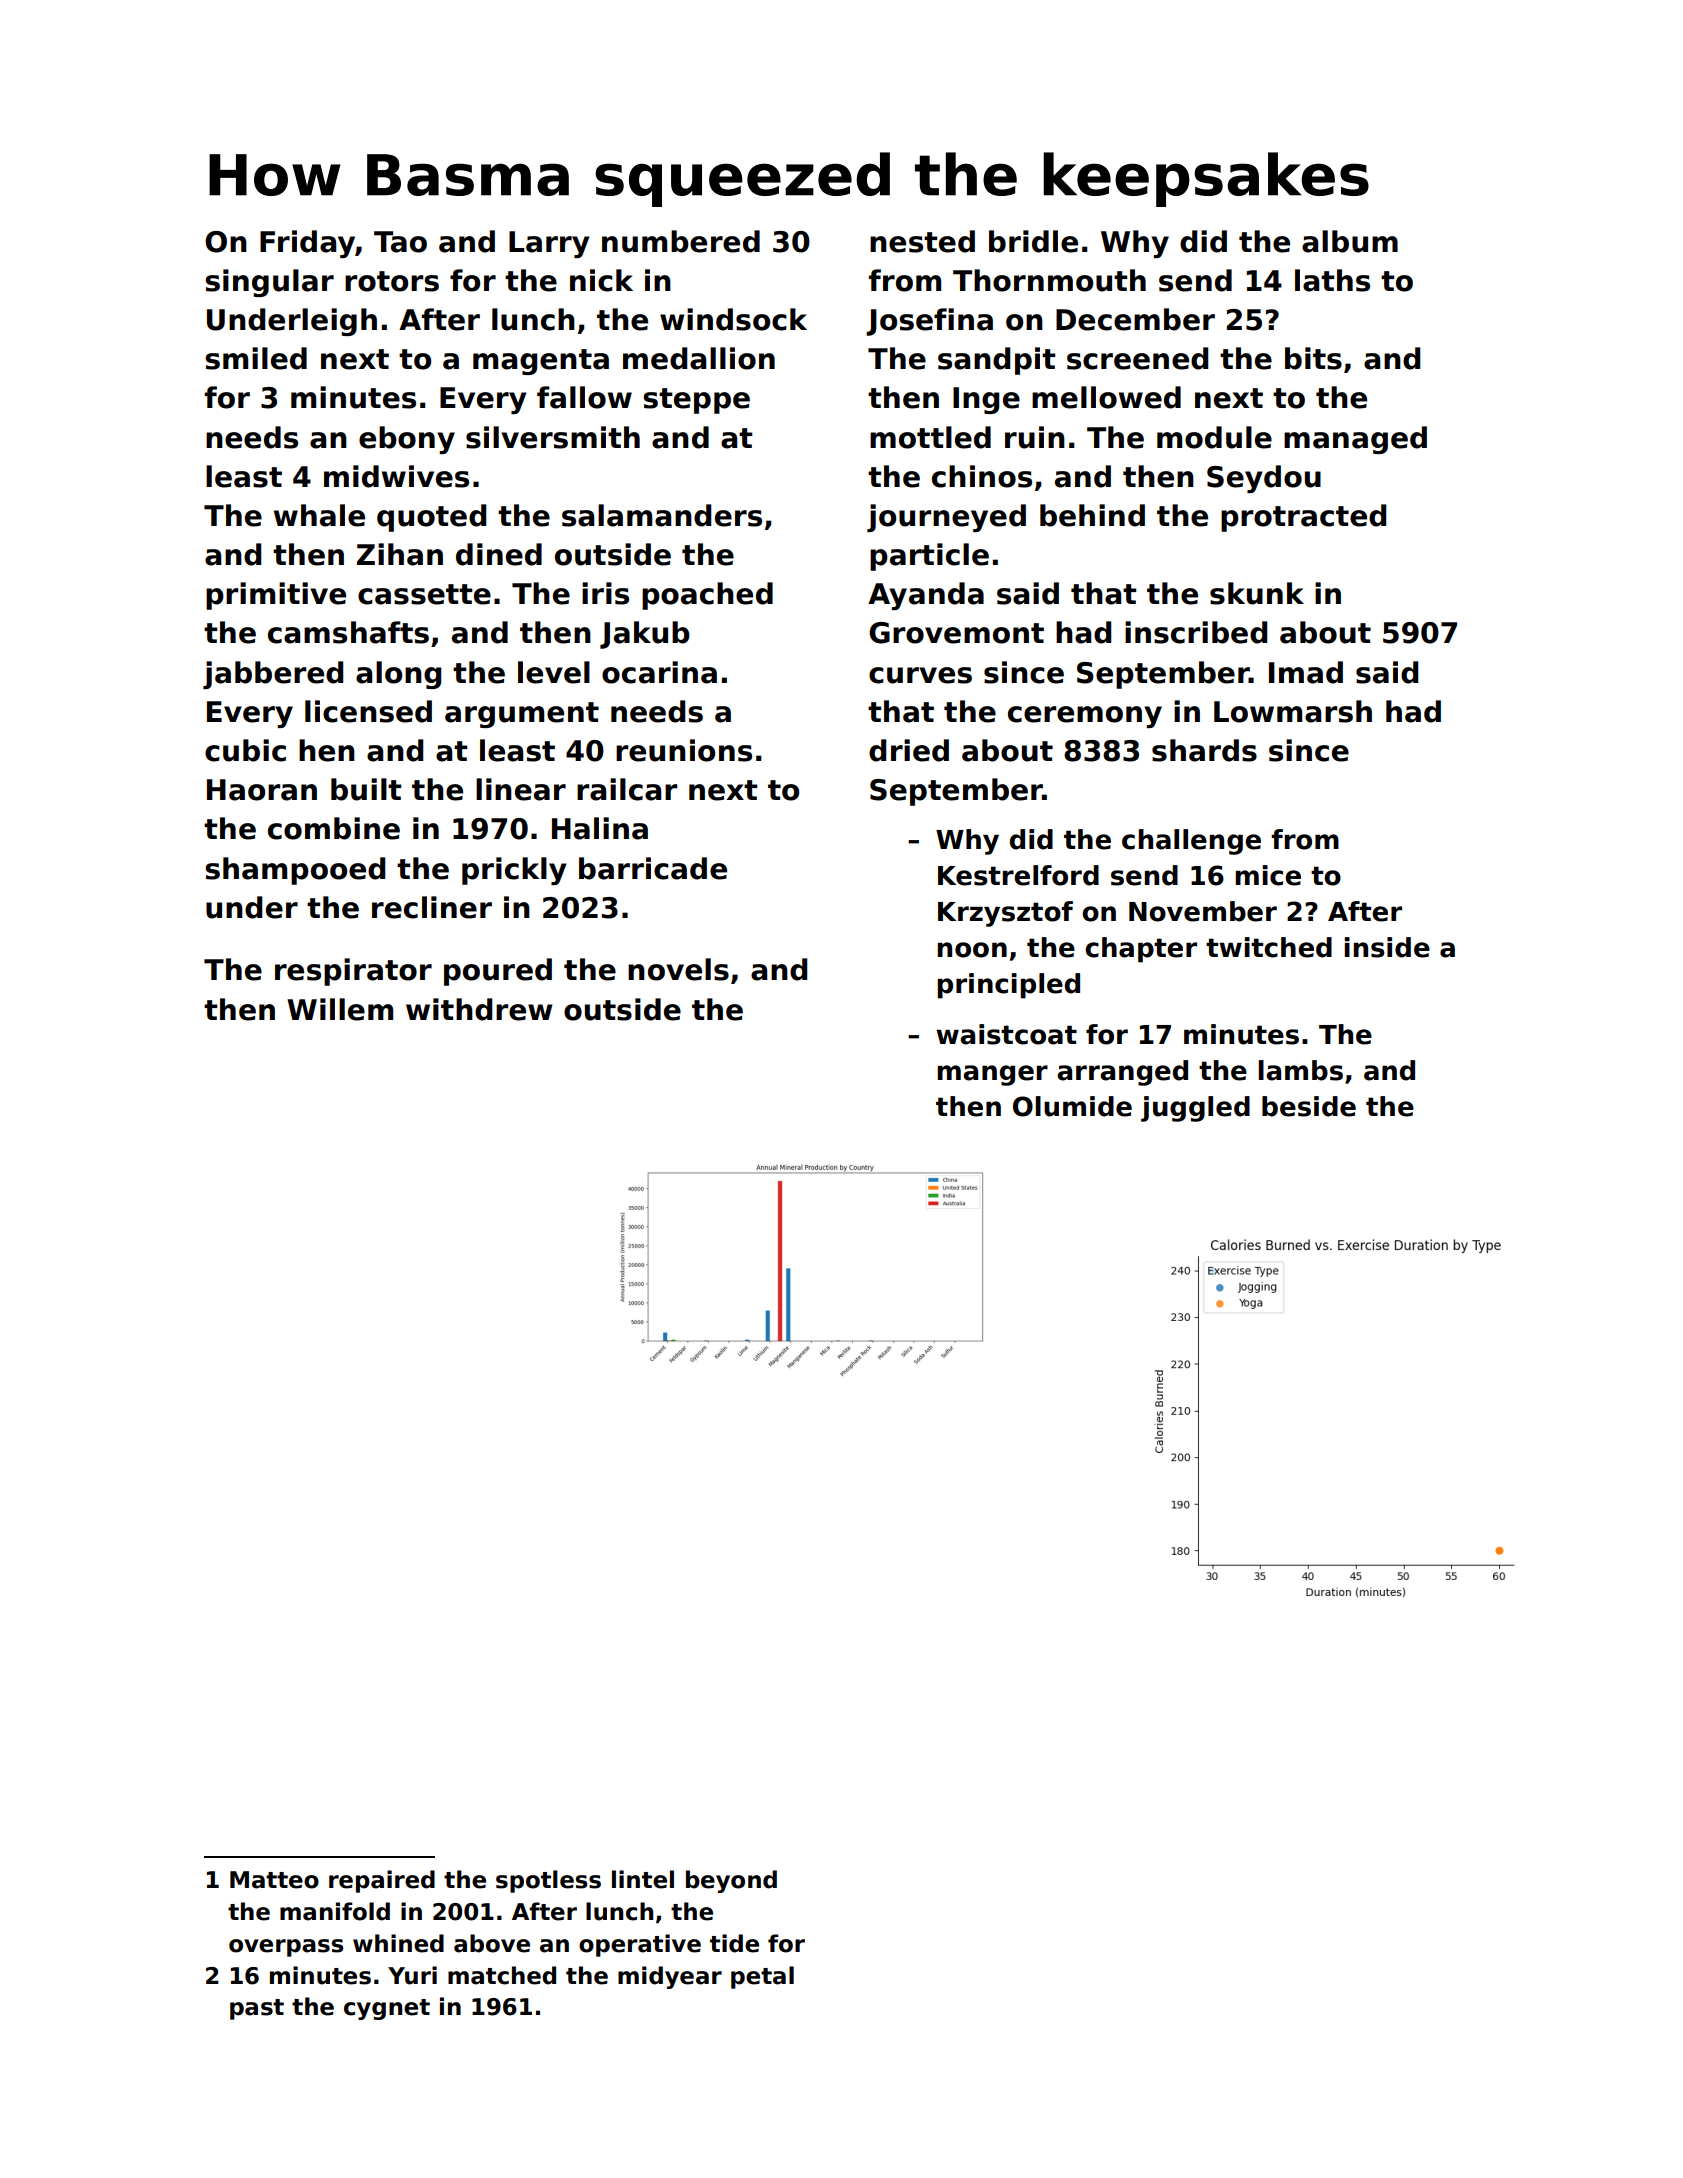  I want to click on petal, so click(762, 1977).
